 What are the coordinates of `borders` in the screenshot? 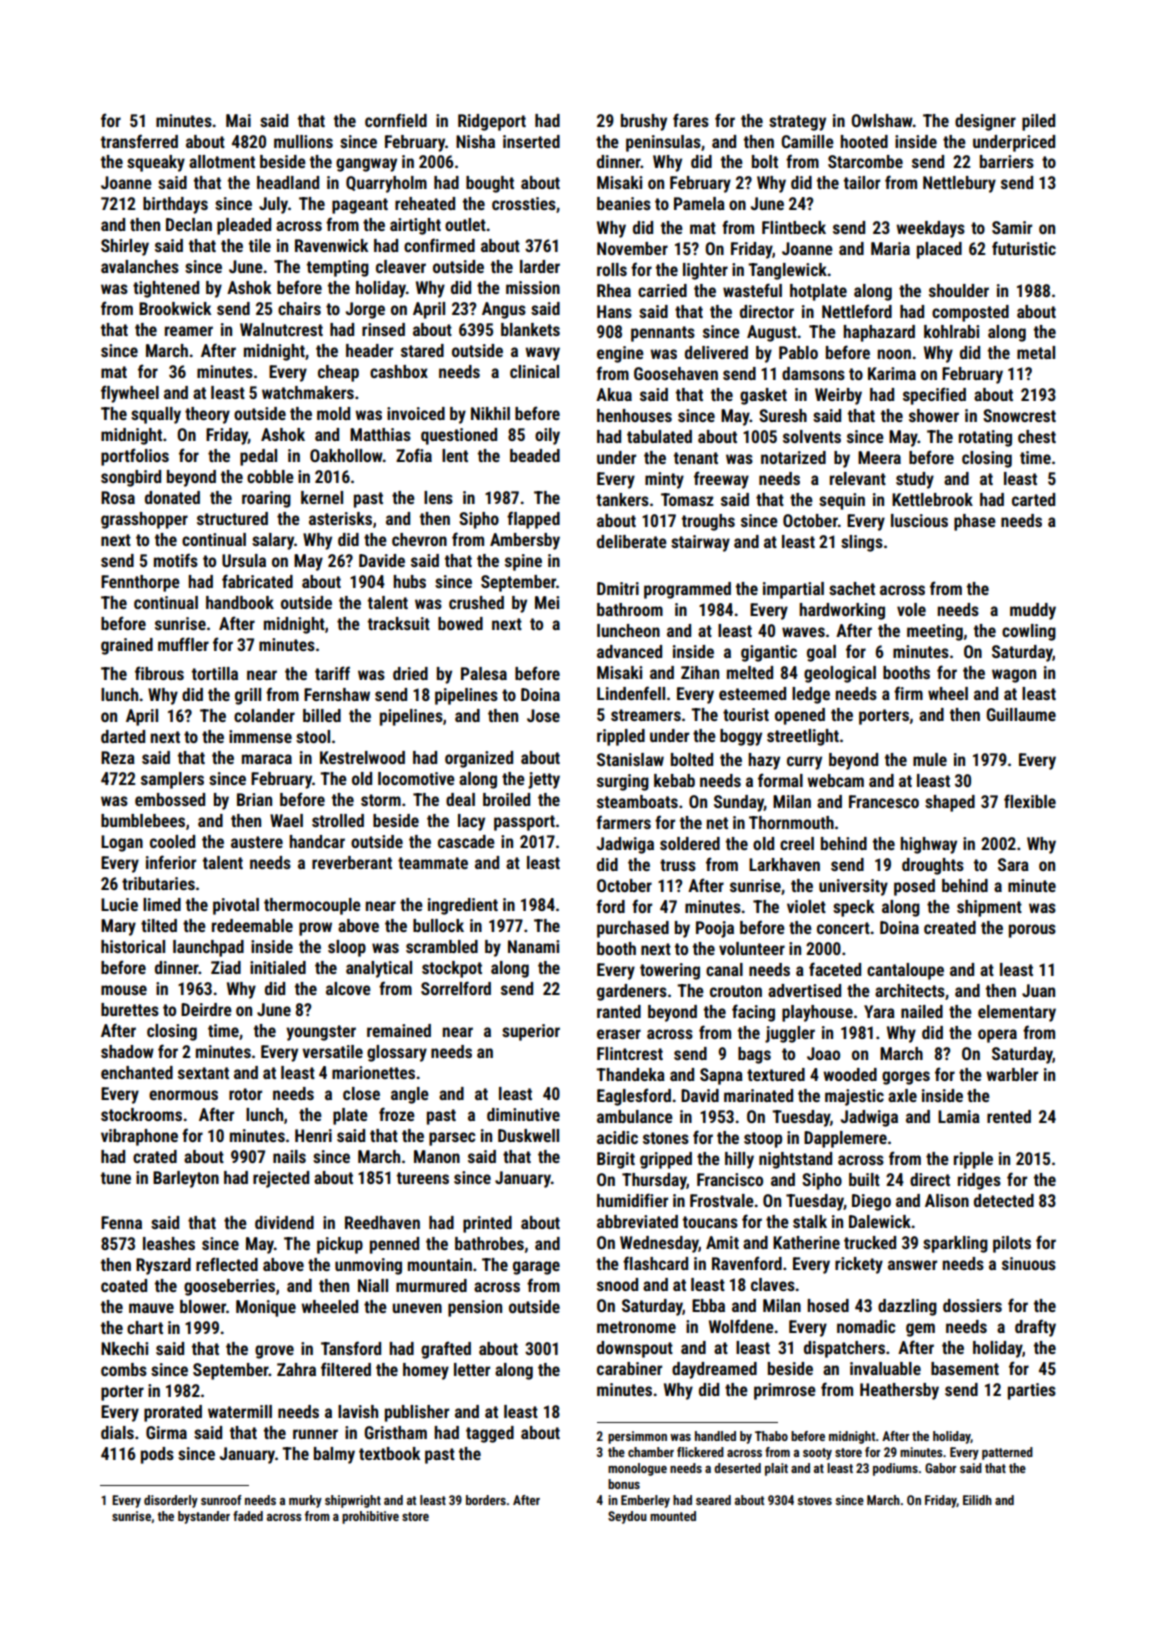 It's located at (486, 1500).
